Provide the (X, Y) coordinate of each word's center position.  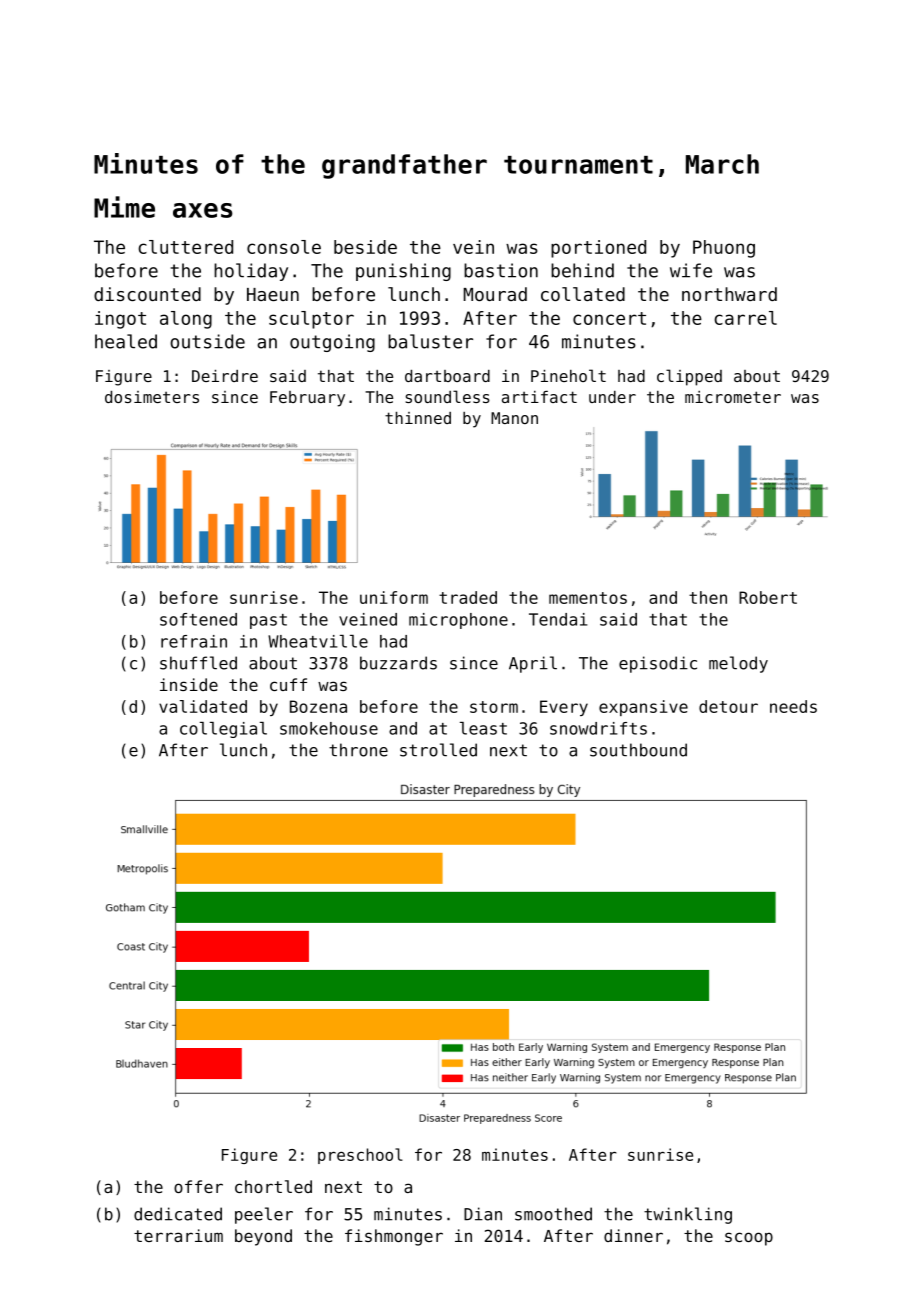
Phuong (724, 249)
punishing (403, 272)
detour (728, 706)
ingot (120, 320)
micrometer (733, 397)
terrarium (178, 1235)
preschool (360, 1156)
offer (198, 1186)
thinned (418, 418)
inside (189, 684)
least (483, 728)
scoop (749, 1239)
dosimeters (152, 397)
